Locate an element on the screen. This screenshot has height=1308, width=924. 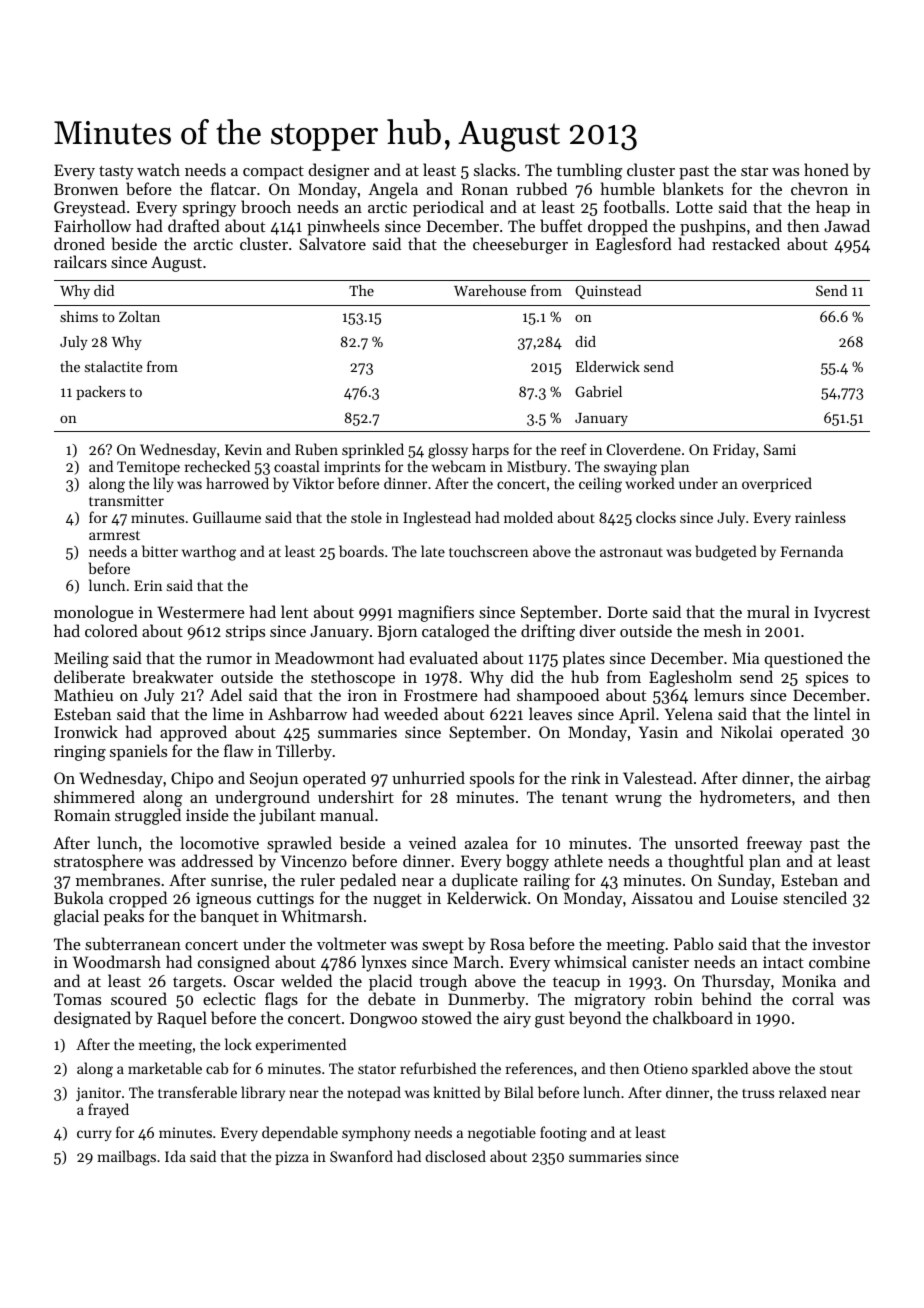
slacks is located at coordinates (495, 169).
